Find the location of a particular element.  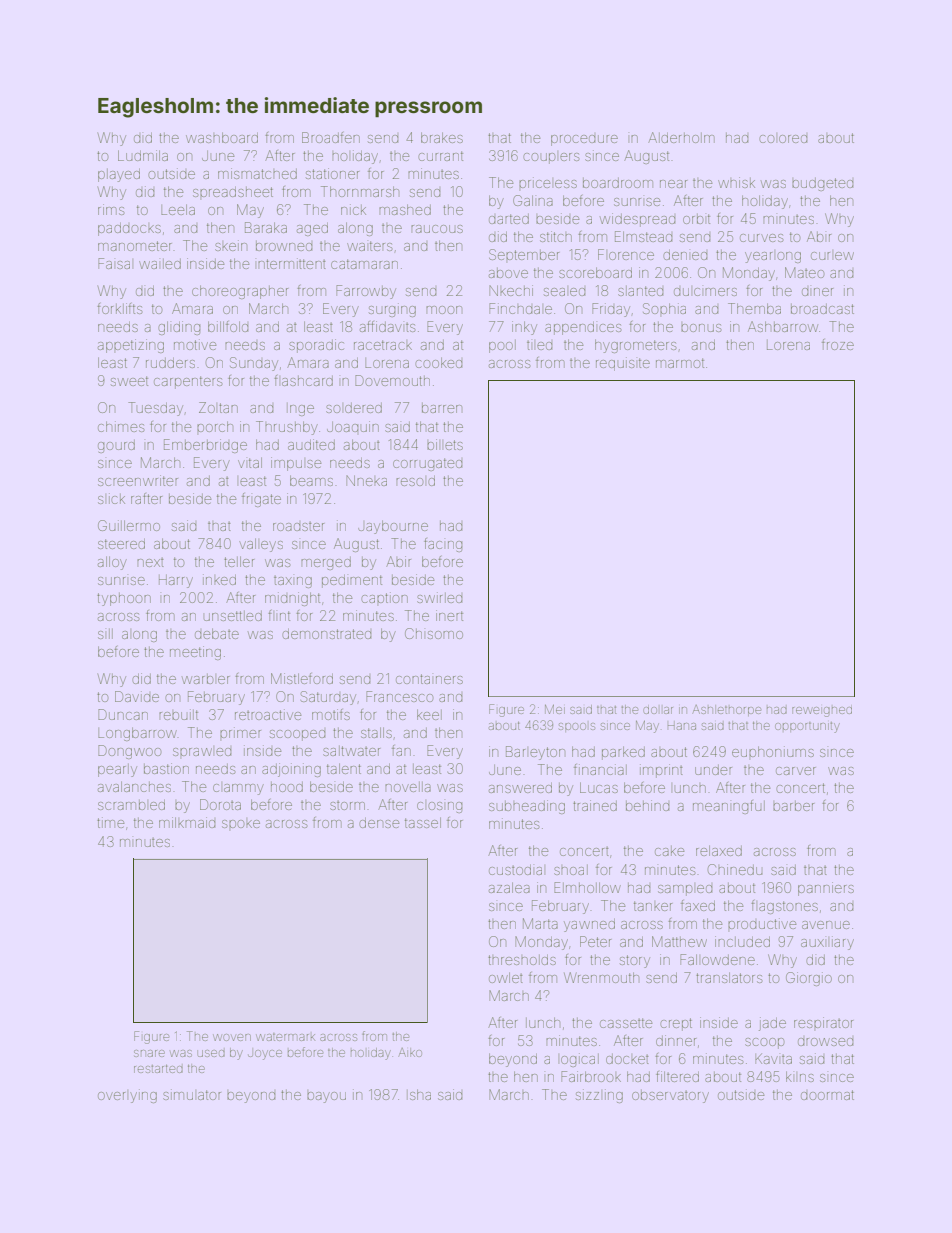

curlew is located at coordinates (832, 256).
